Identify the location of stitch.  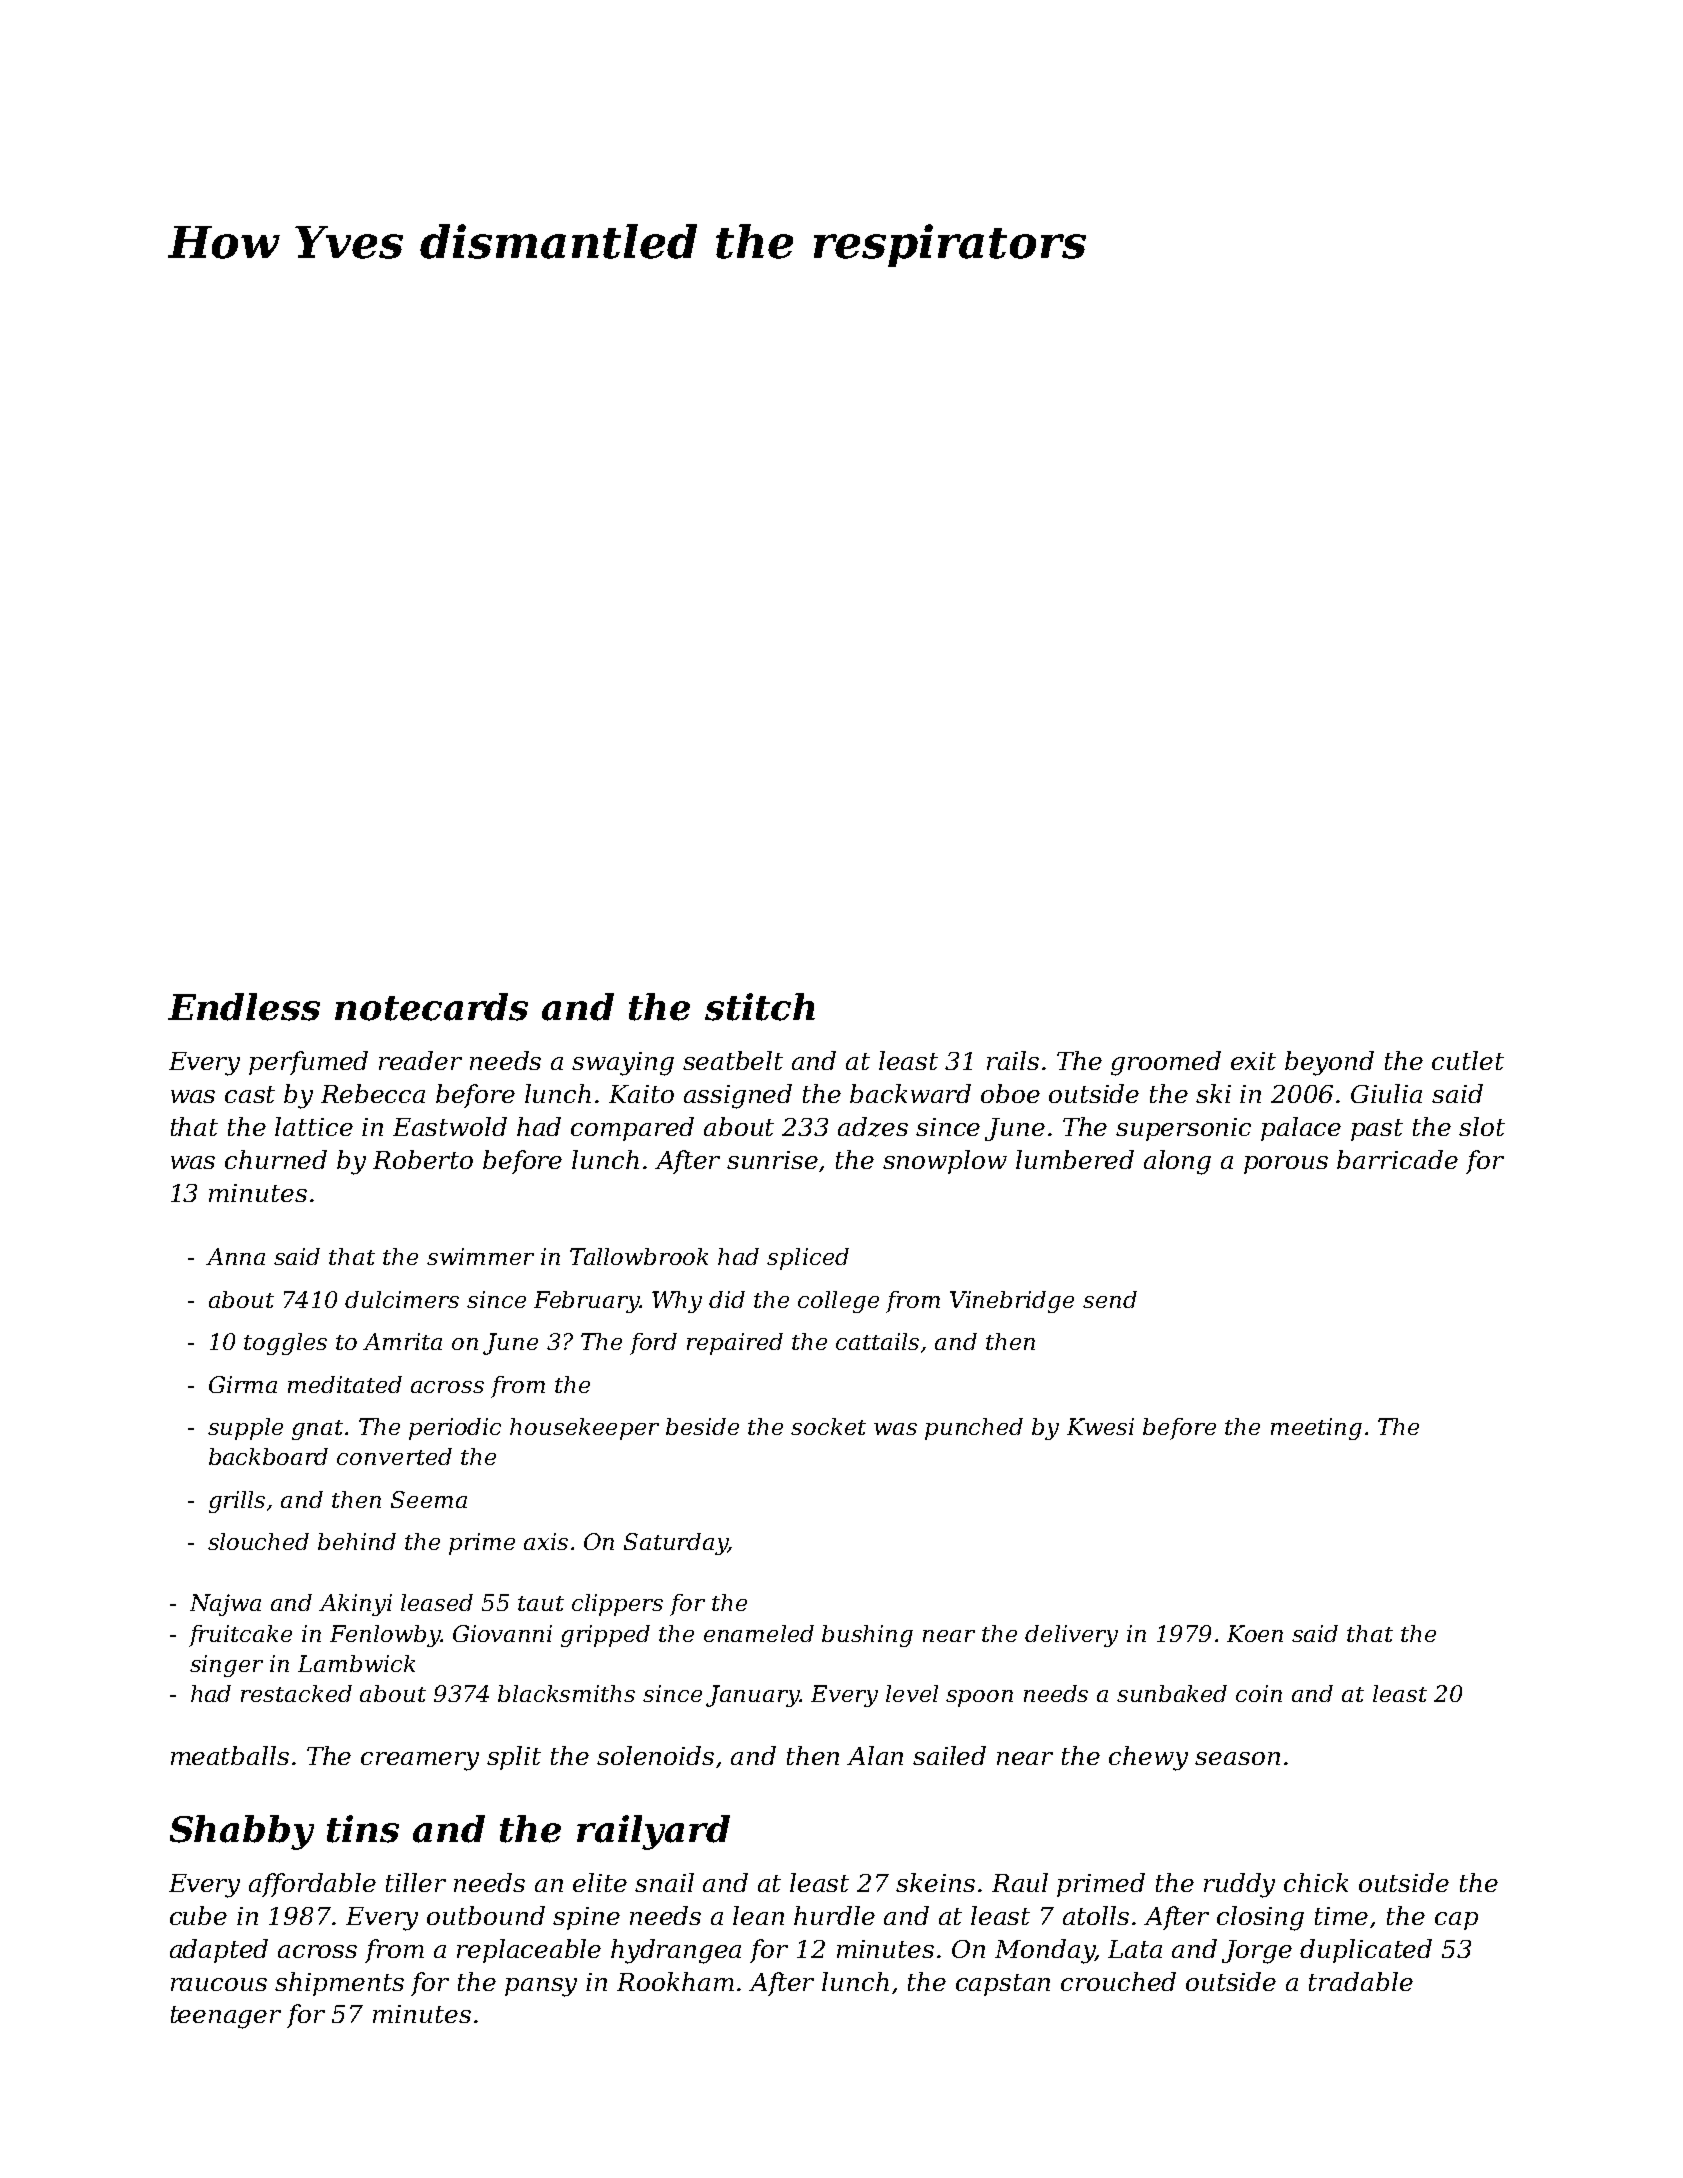
(760, 1007).
